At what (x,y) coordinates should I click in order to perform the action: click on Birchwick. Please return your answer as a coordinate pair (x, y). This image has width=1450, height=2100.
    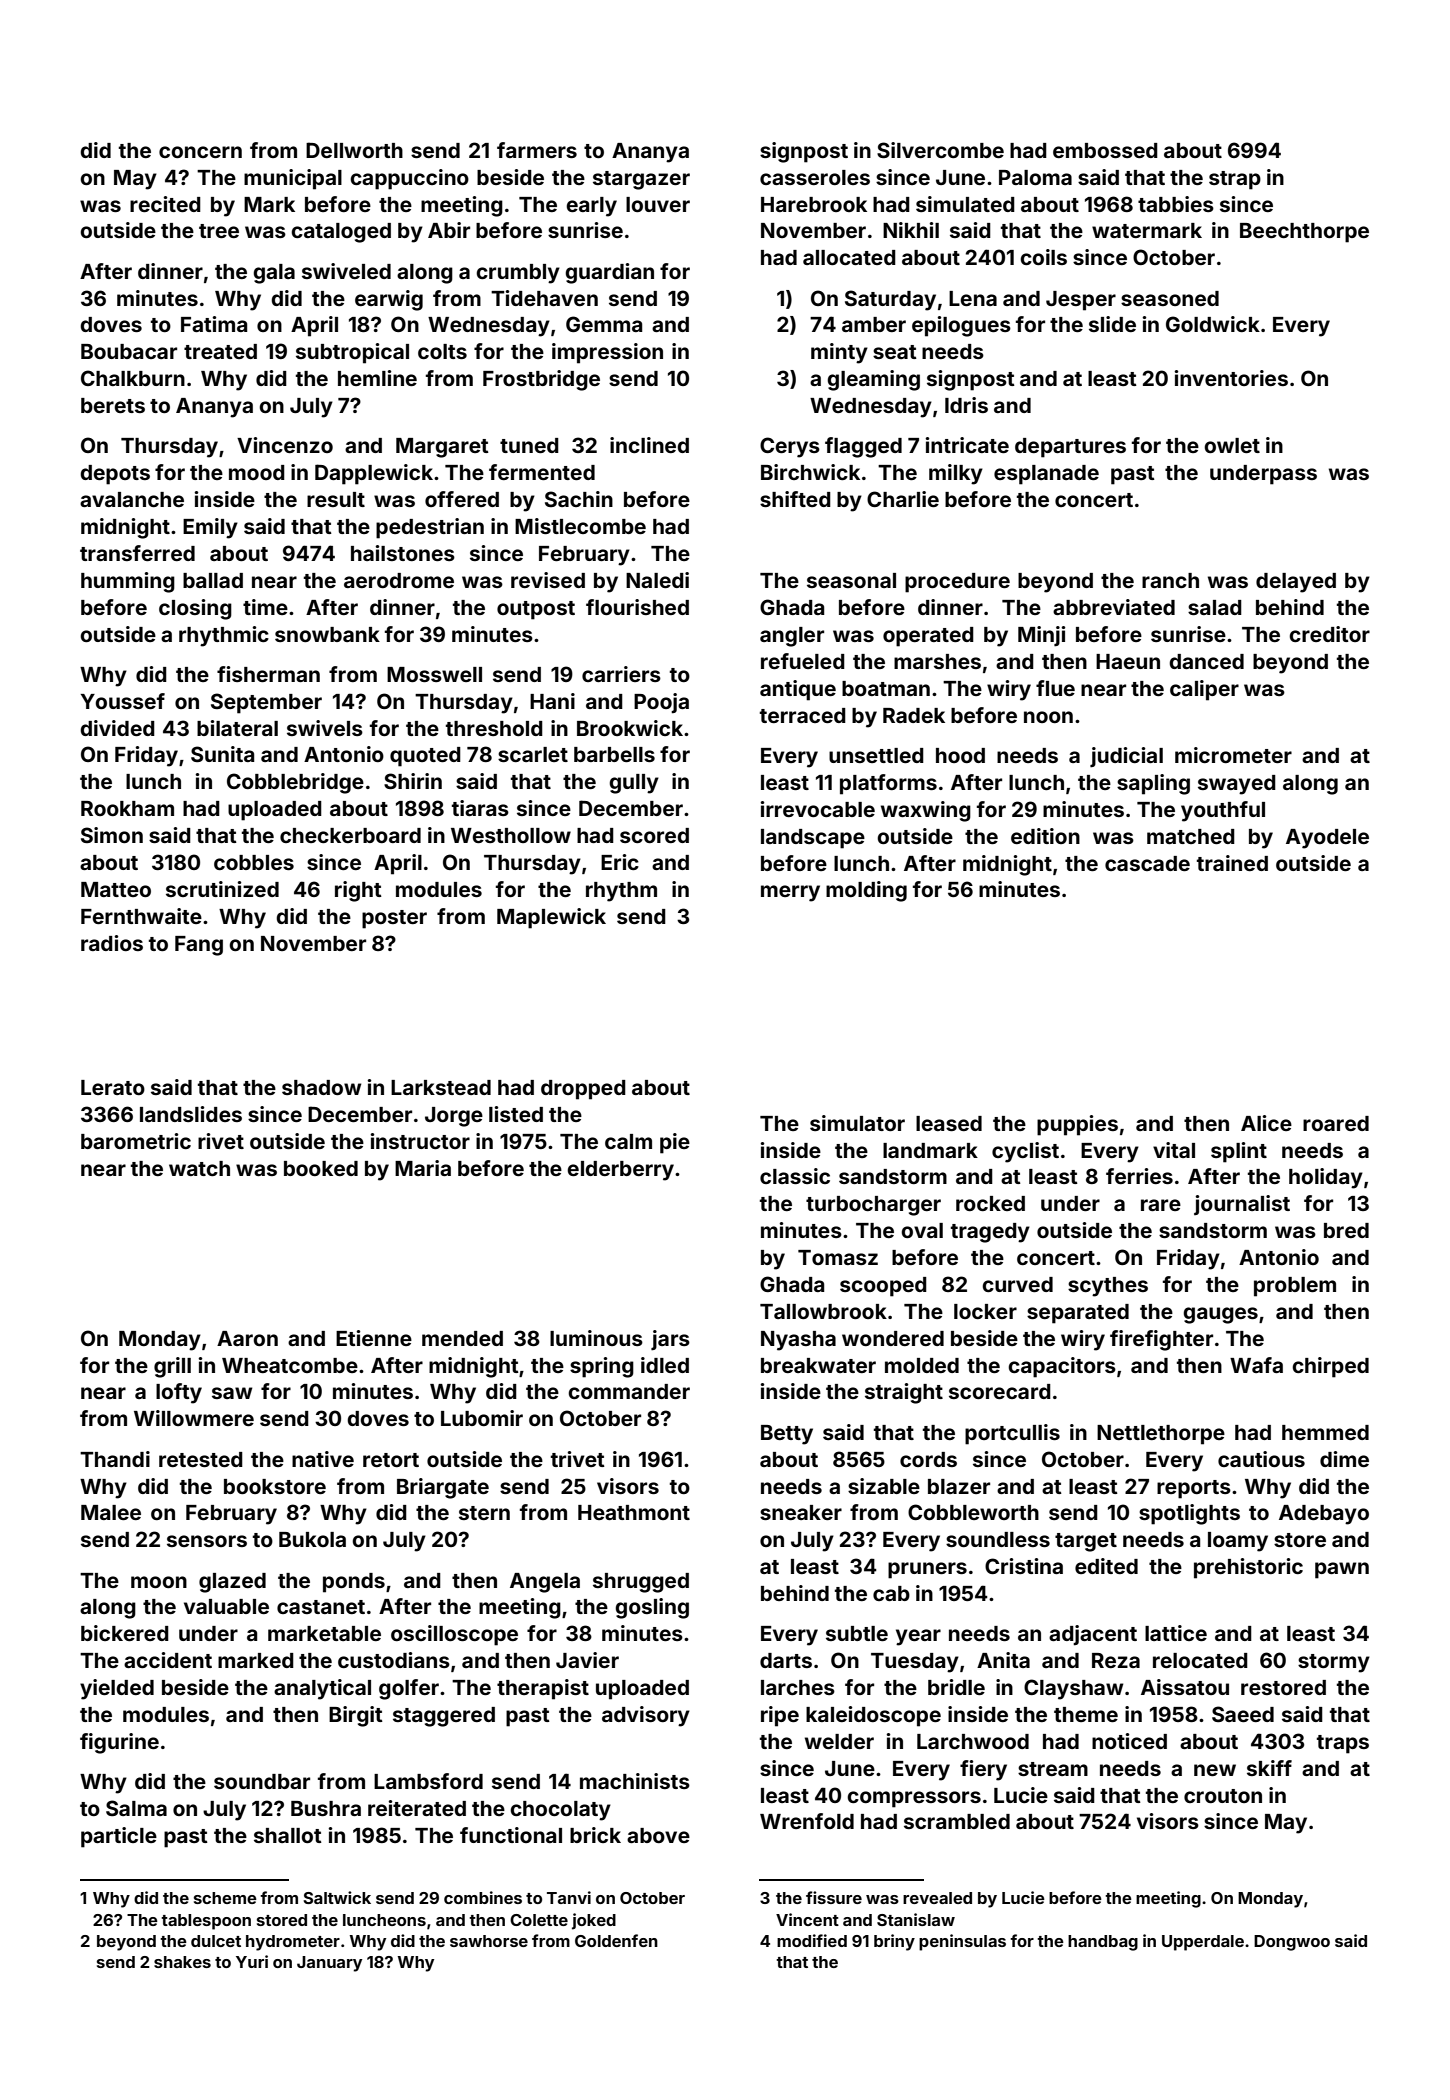
    Looking at the image, I should click on (810, 472).
